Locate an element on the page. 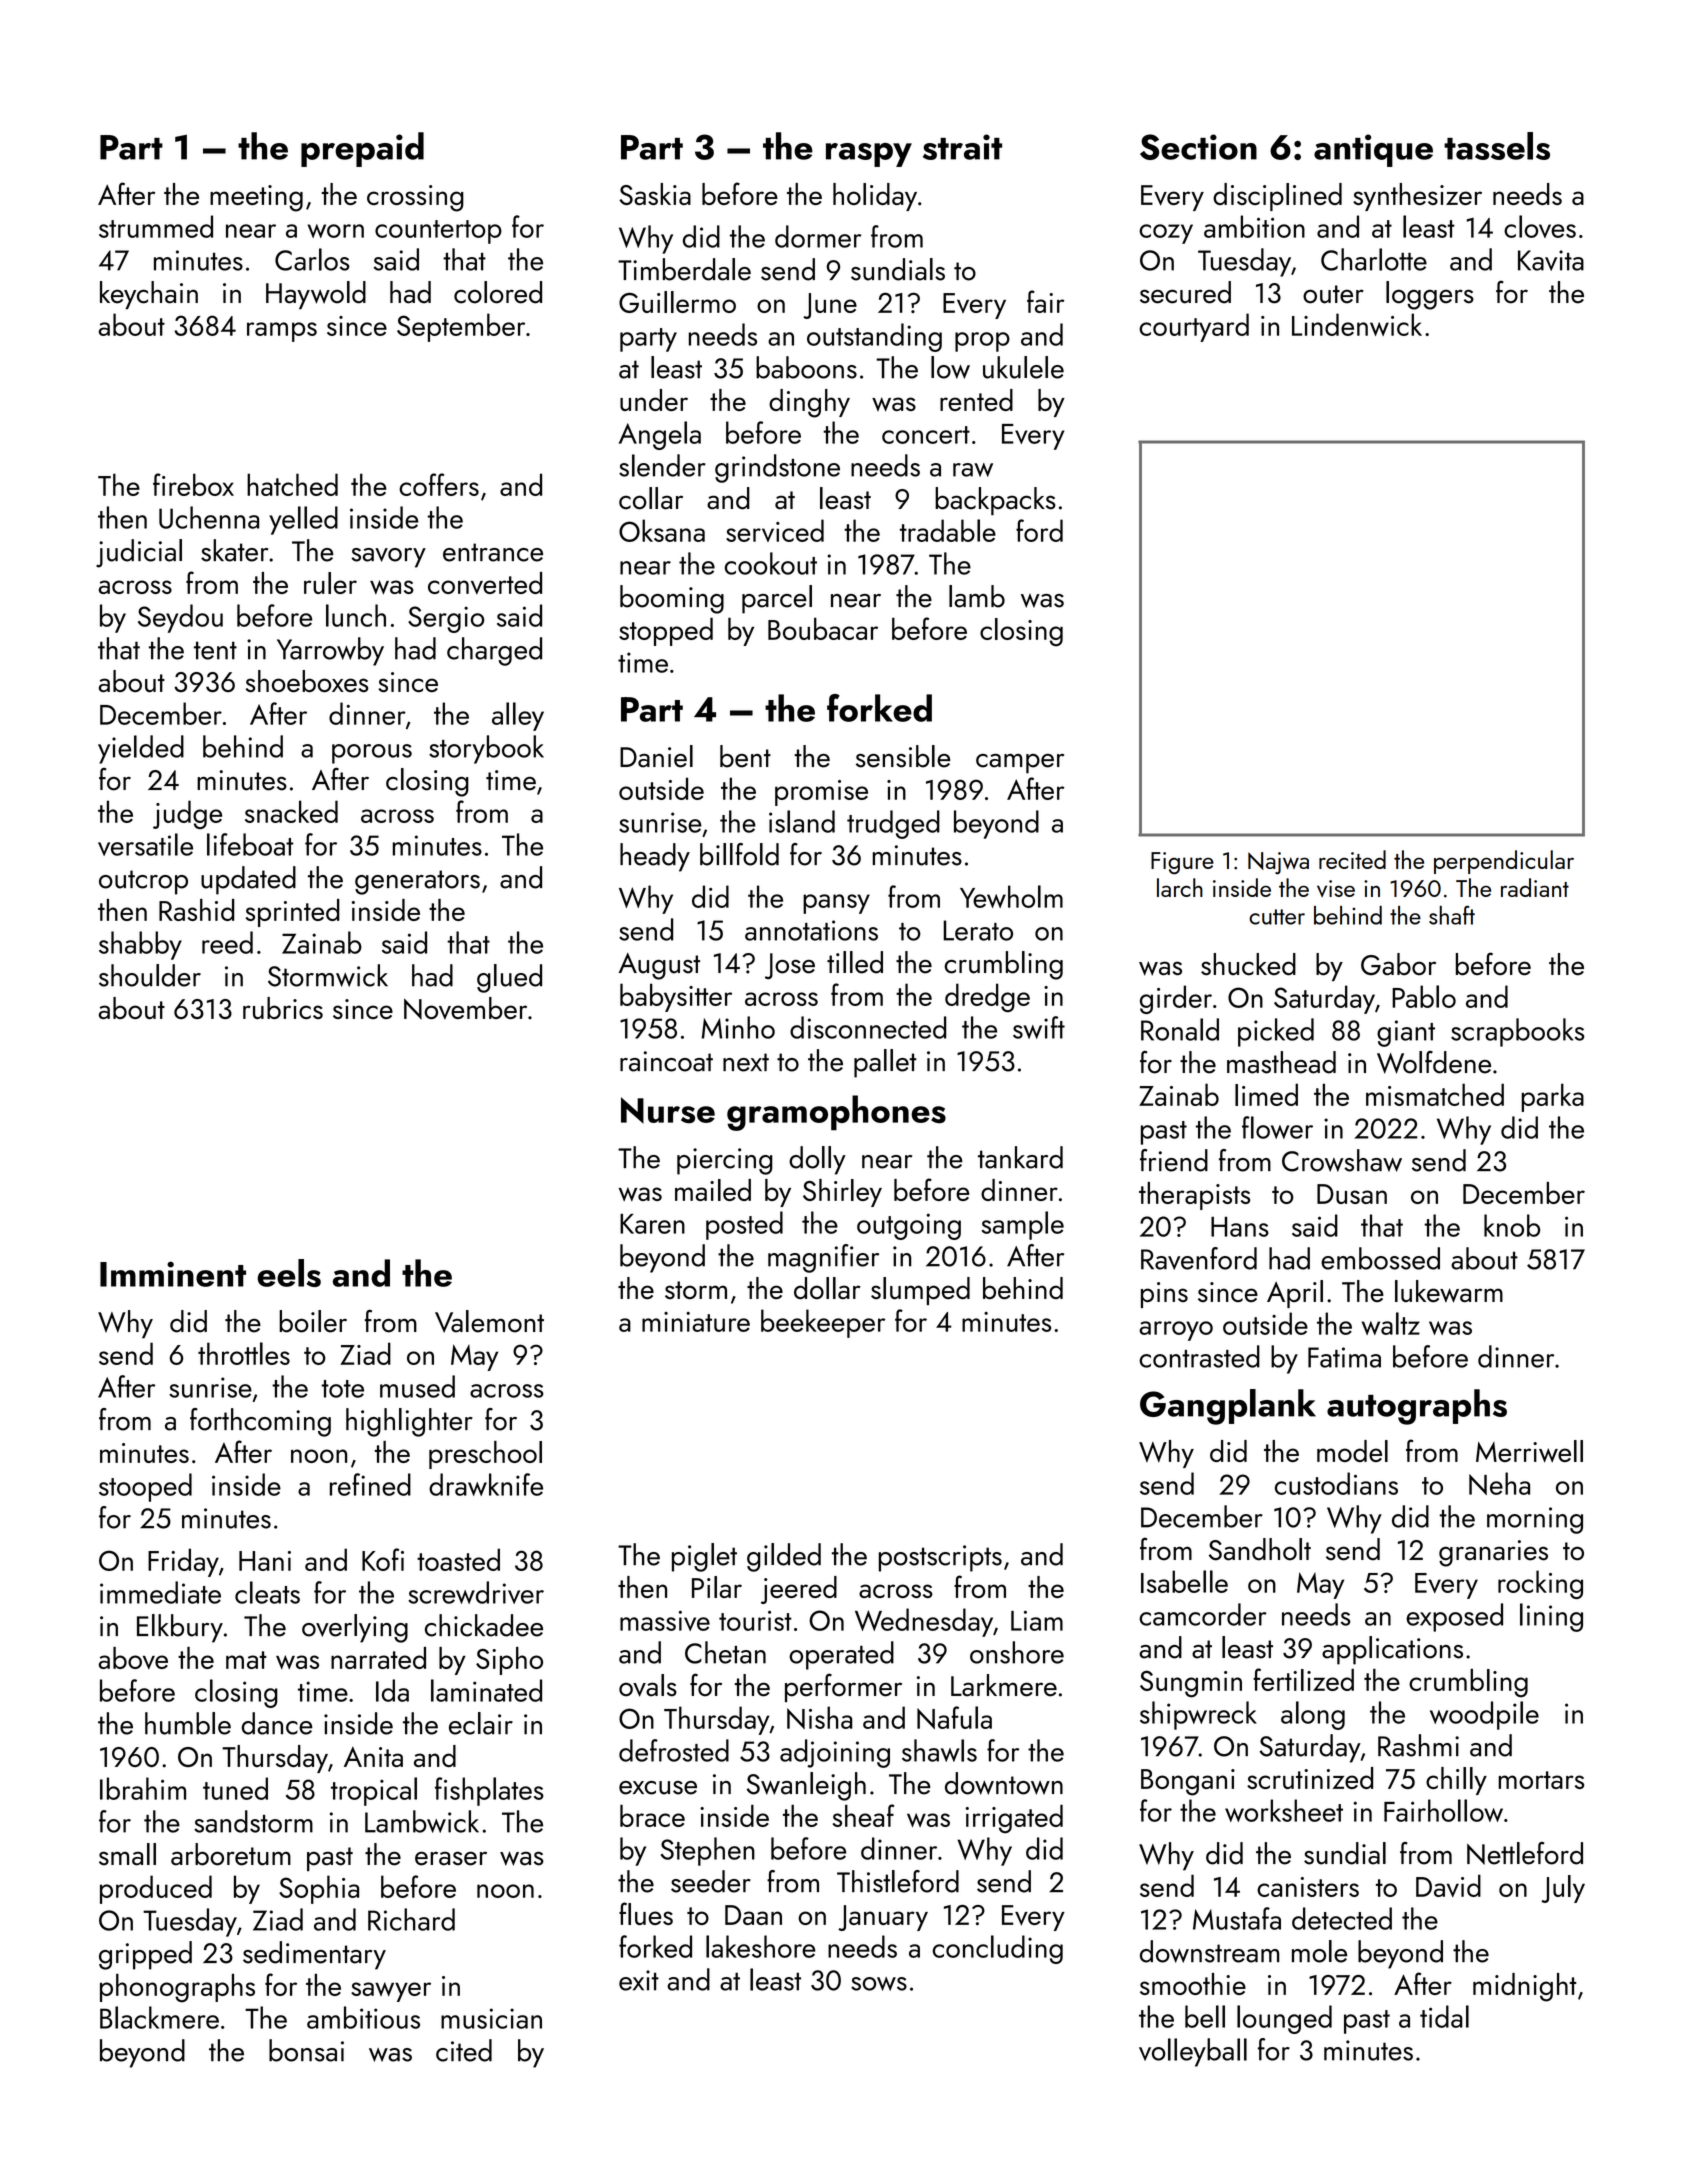 The image size is (1683, 2178). yielded is located at coordinates (141, 749).
